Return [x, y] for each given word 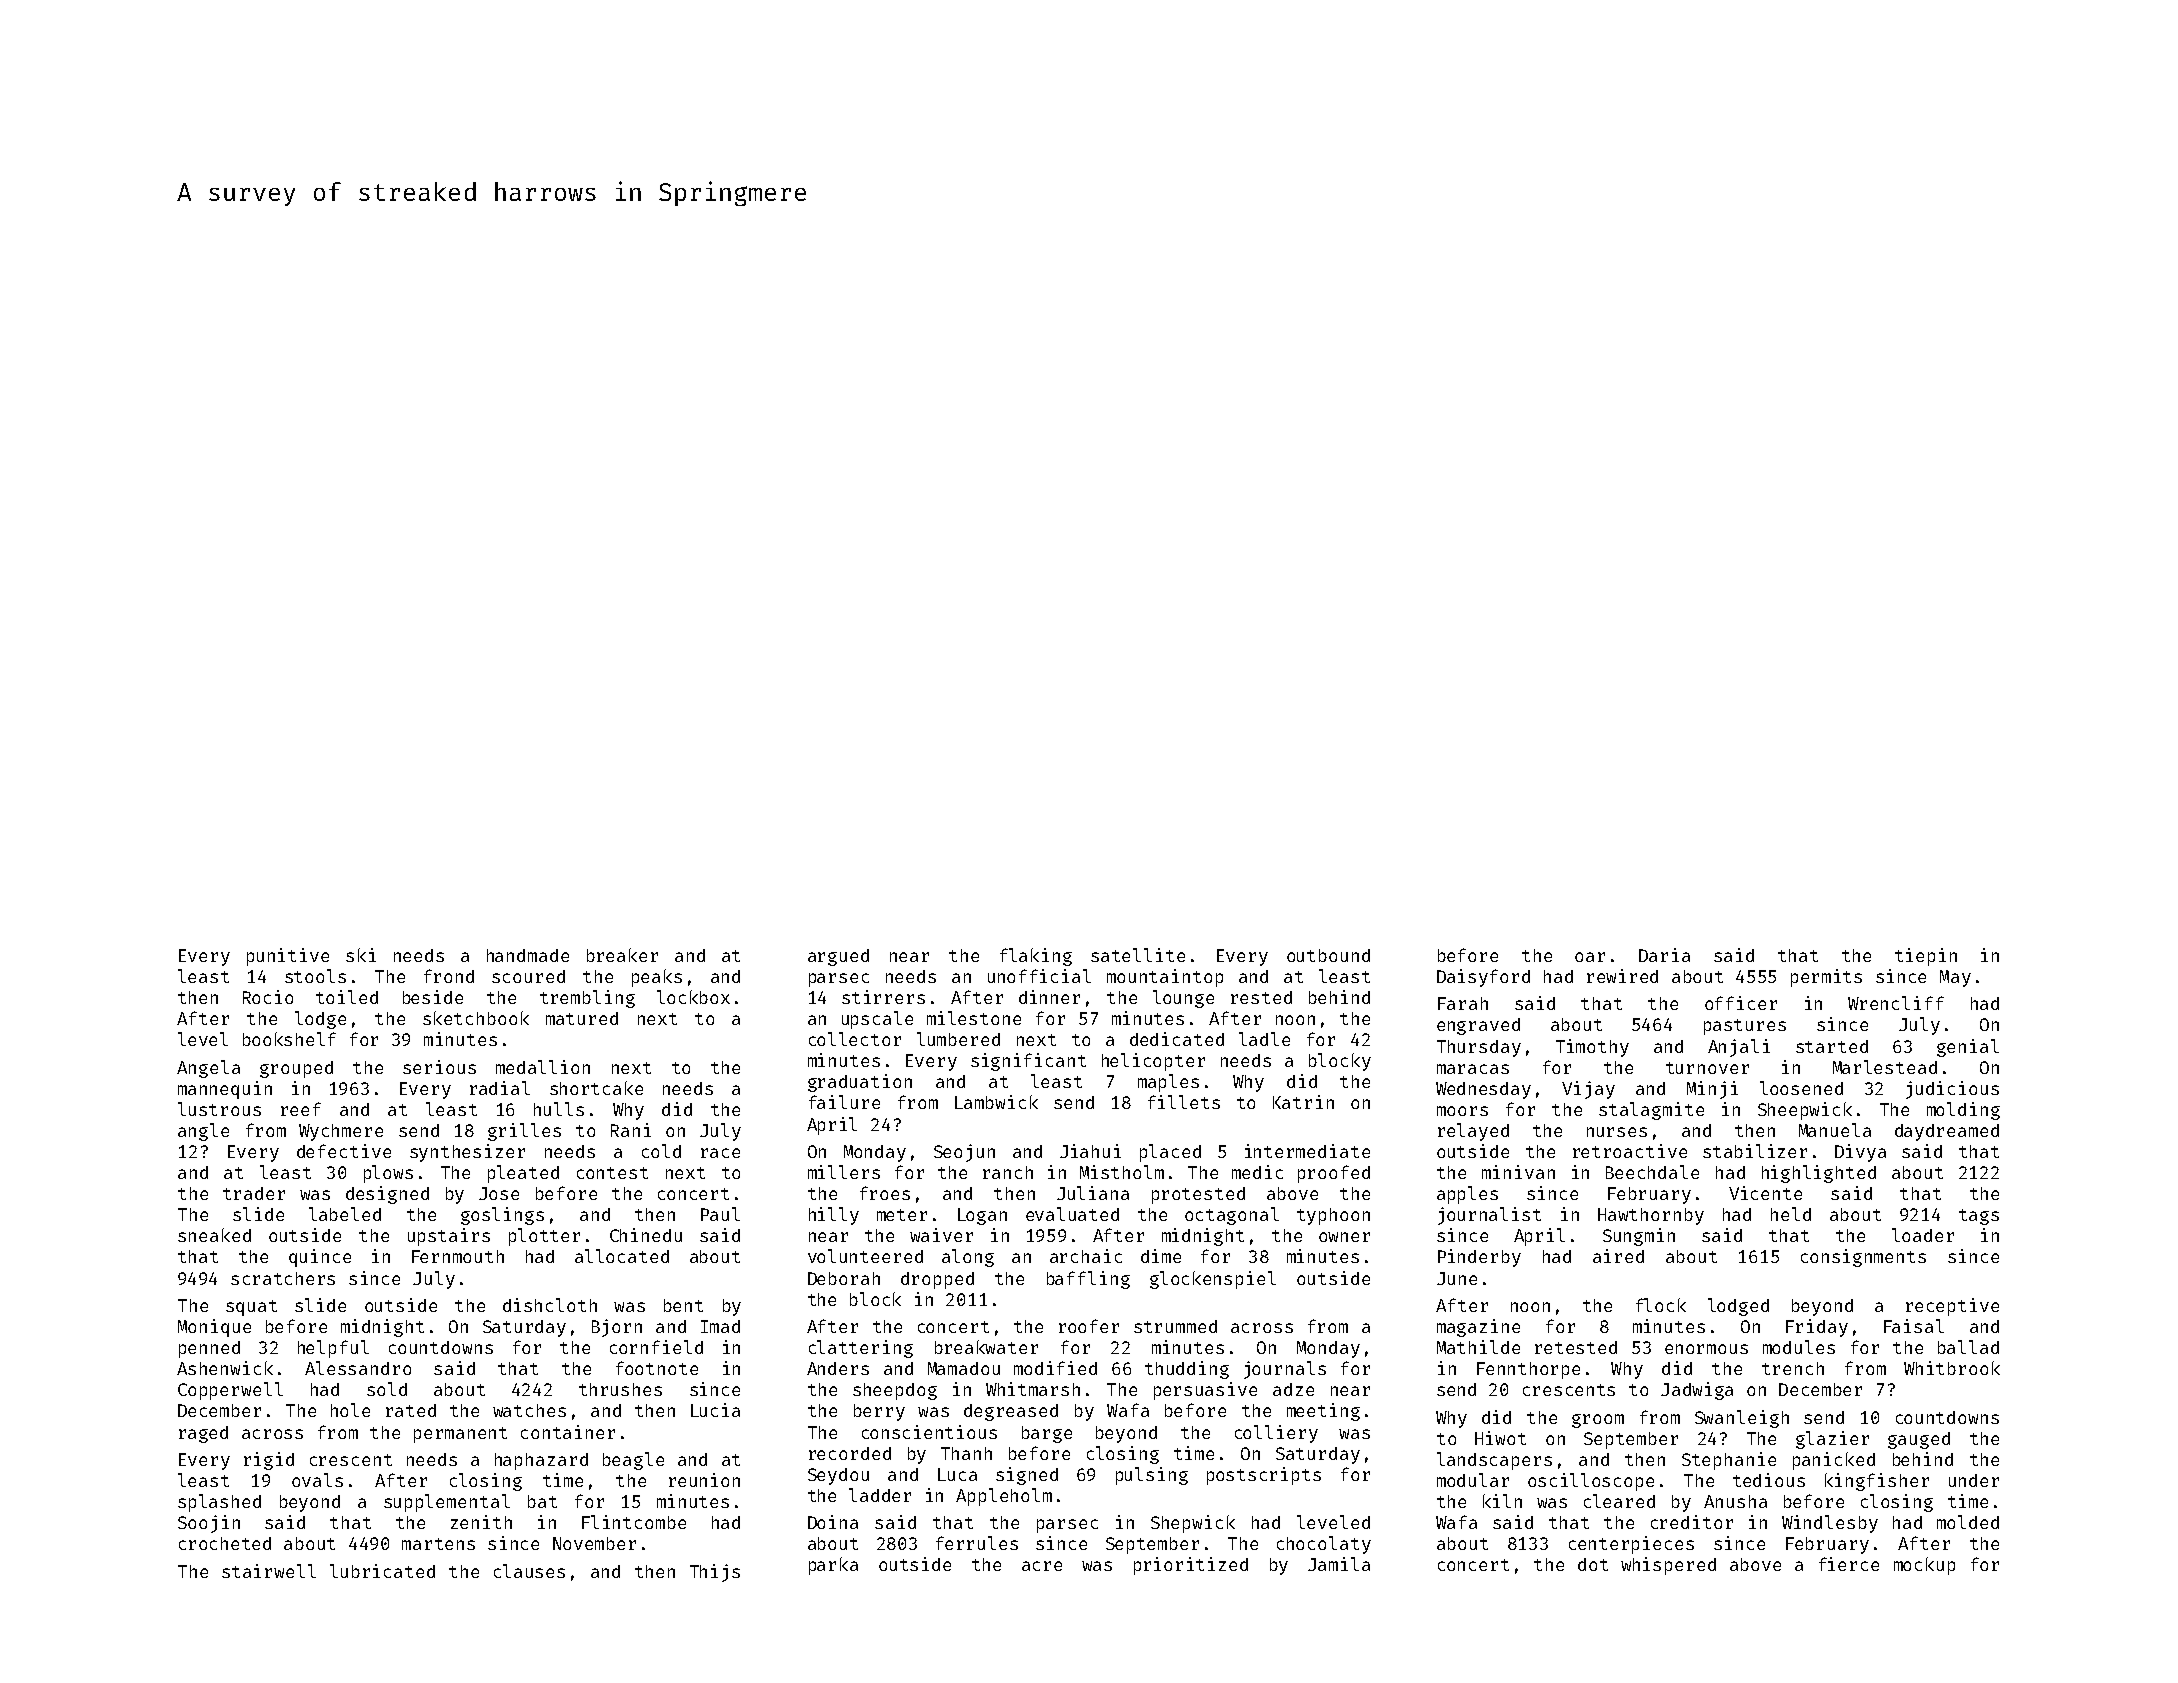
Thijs [715, 1573]
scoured [528, 976]
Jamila [1339, 1564]
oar [1590, 957]
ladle [1264, 1039]
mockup [1924, 1566]
